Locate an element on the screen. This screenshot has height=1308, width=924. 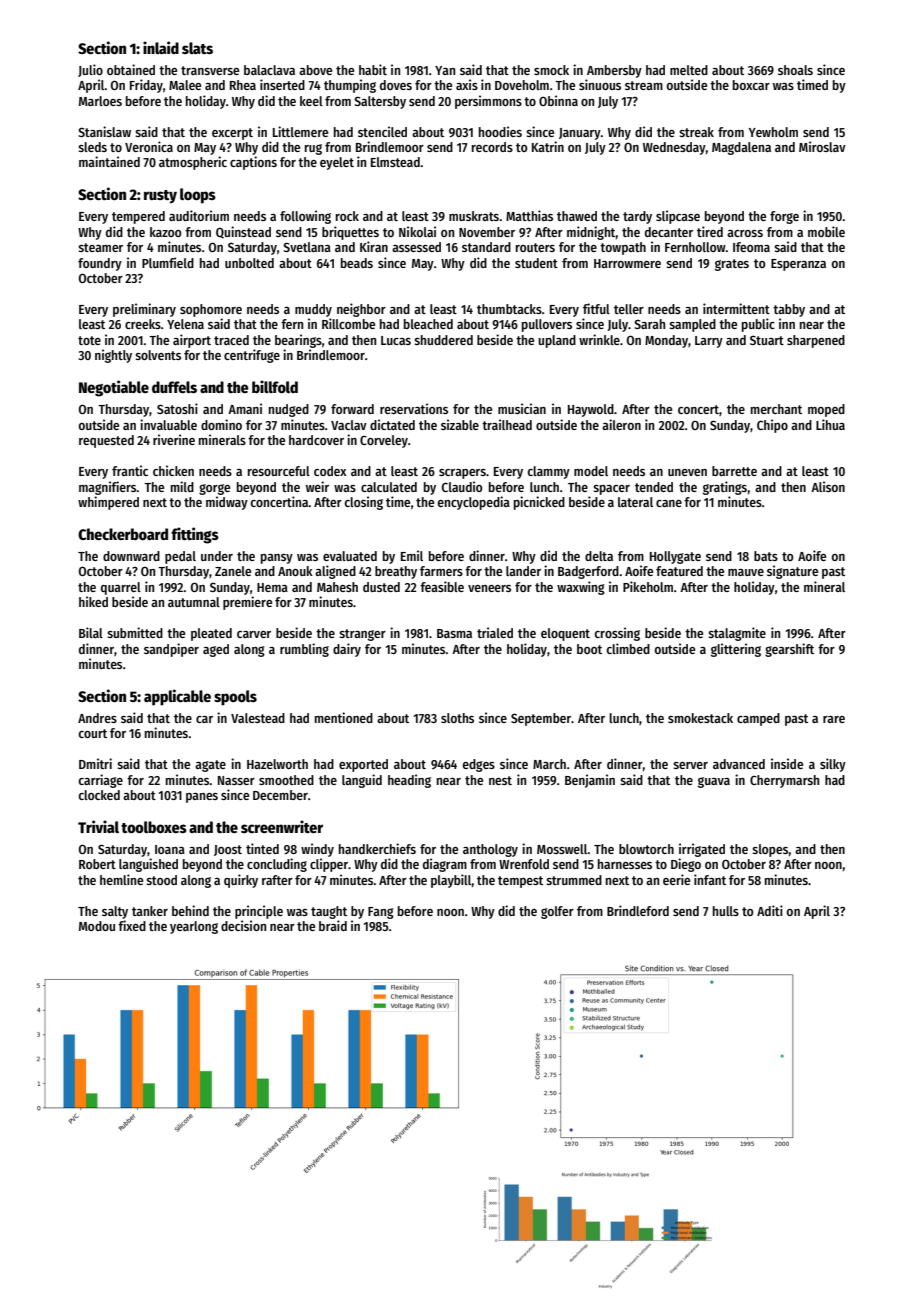
golfer is located at coordinates (557, 912).
